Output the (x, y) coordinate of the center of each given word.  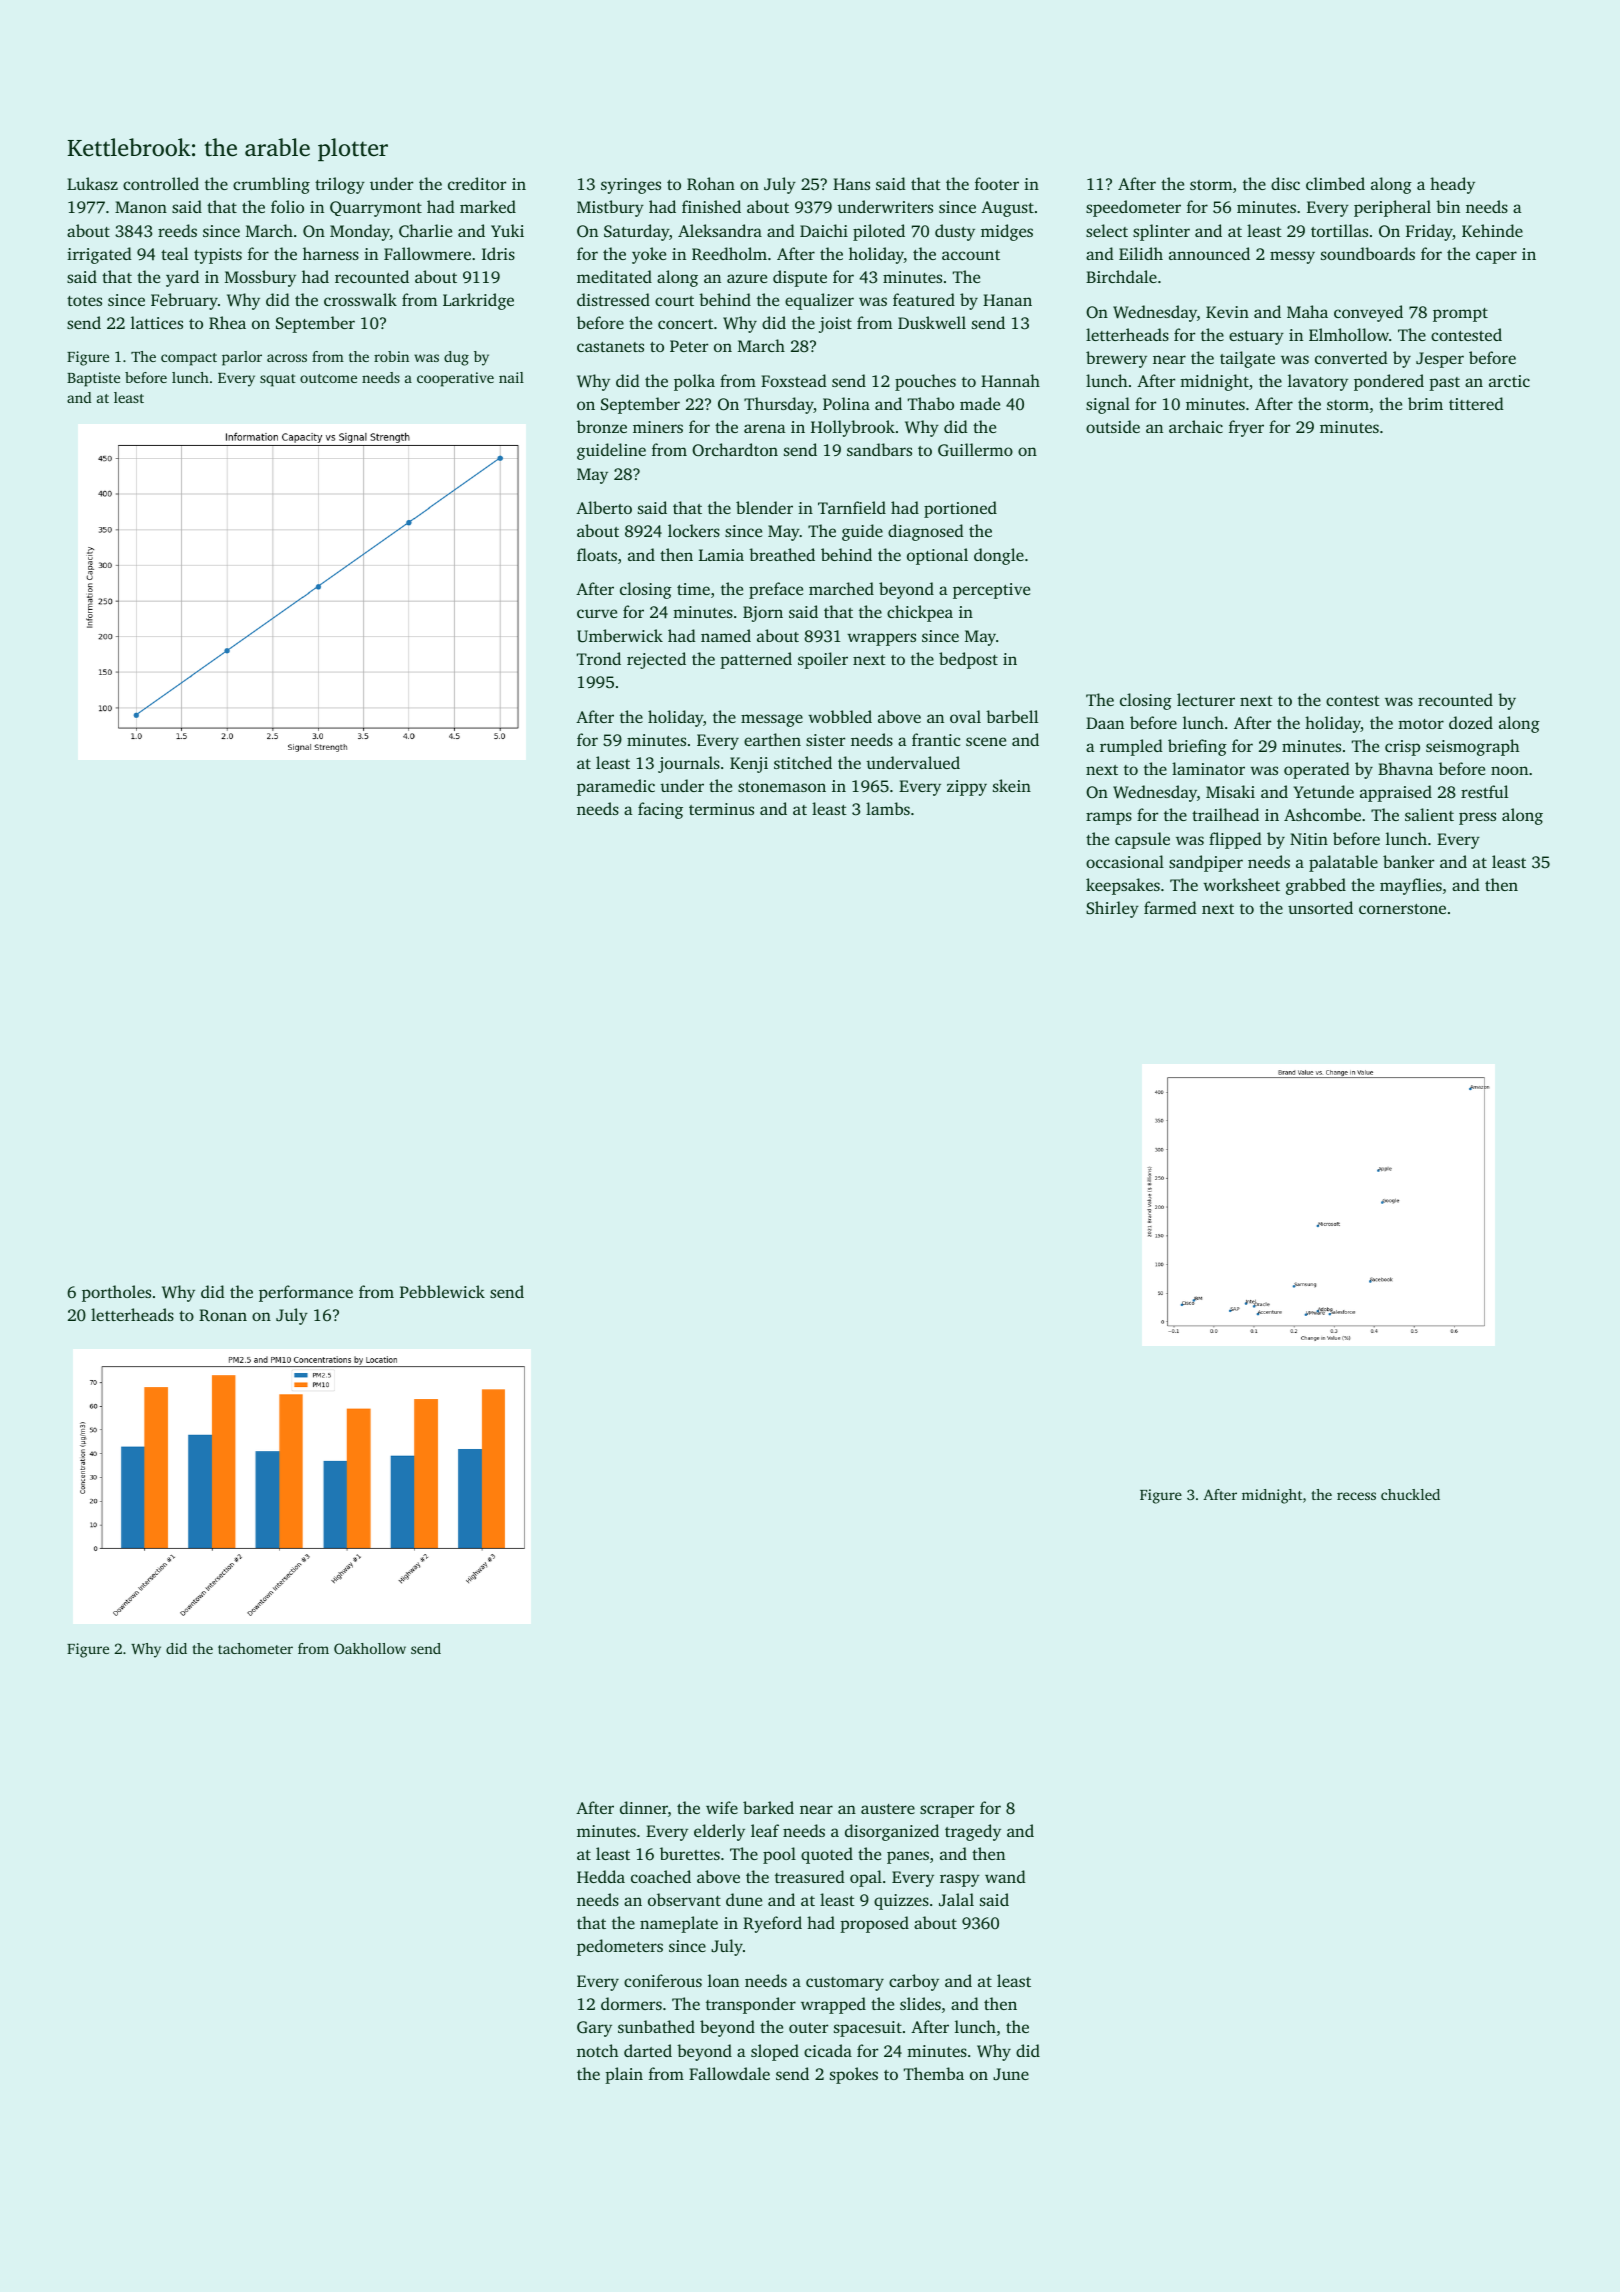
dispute (800, 278)
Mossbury (260, 278)
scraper (947, 1811)
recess (1356, 1496)
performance (306, 1293)
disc (1285, 183)
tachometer (255, 1648)
